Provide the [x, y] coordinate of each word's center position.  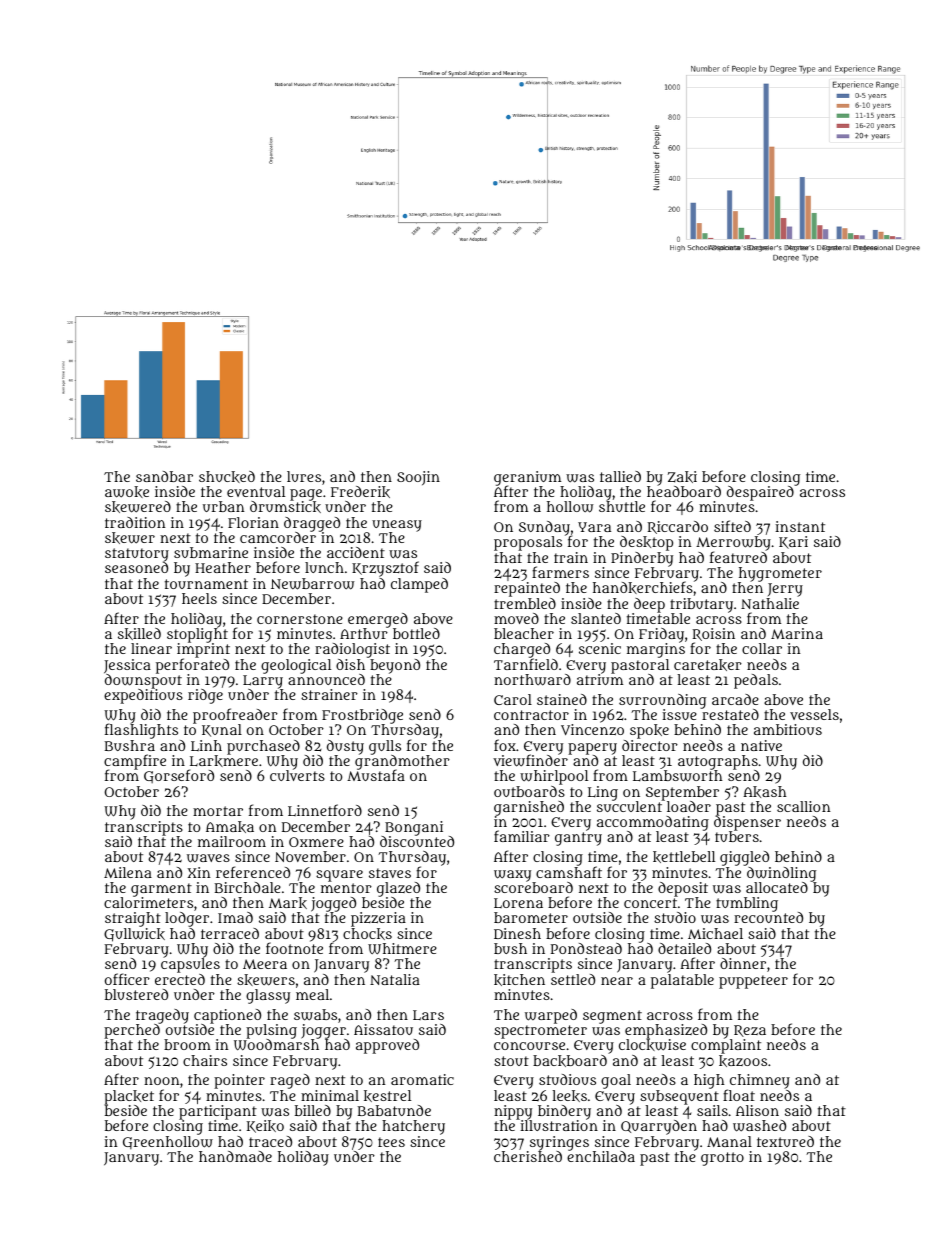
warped [551, 1016]
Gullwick [134, 935]
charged [522, 651]
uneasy [397, 526]
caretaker [708, 665]
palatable [682, 981]
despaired [760, 493]
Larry [263, 682]
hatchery [413, 1127]
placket [129, 1097]
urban [224, 506]
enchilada [601, 1156]
